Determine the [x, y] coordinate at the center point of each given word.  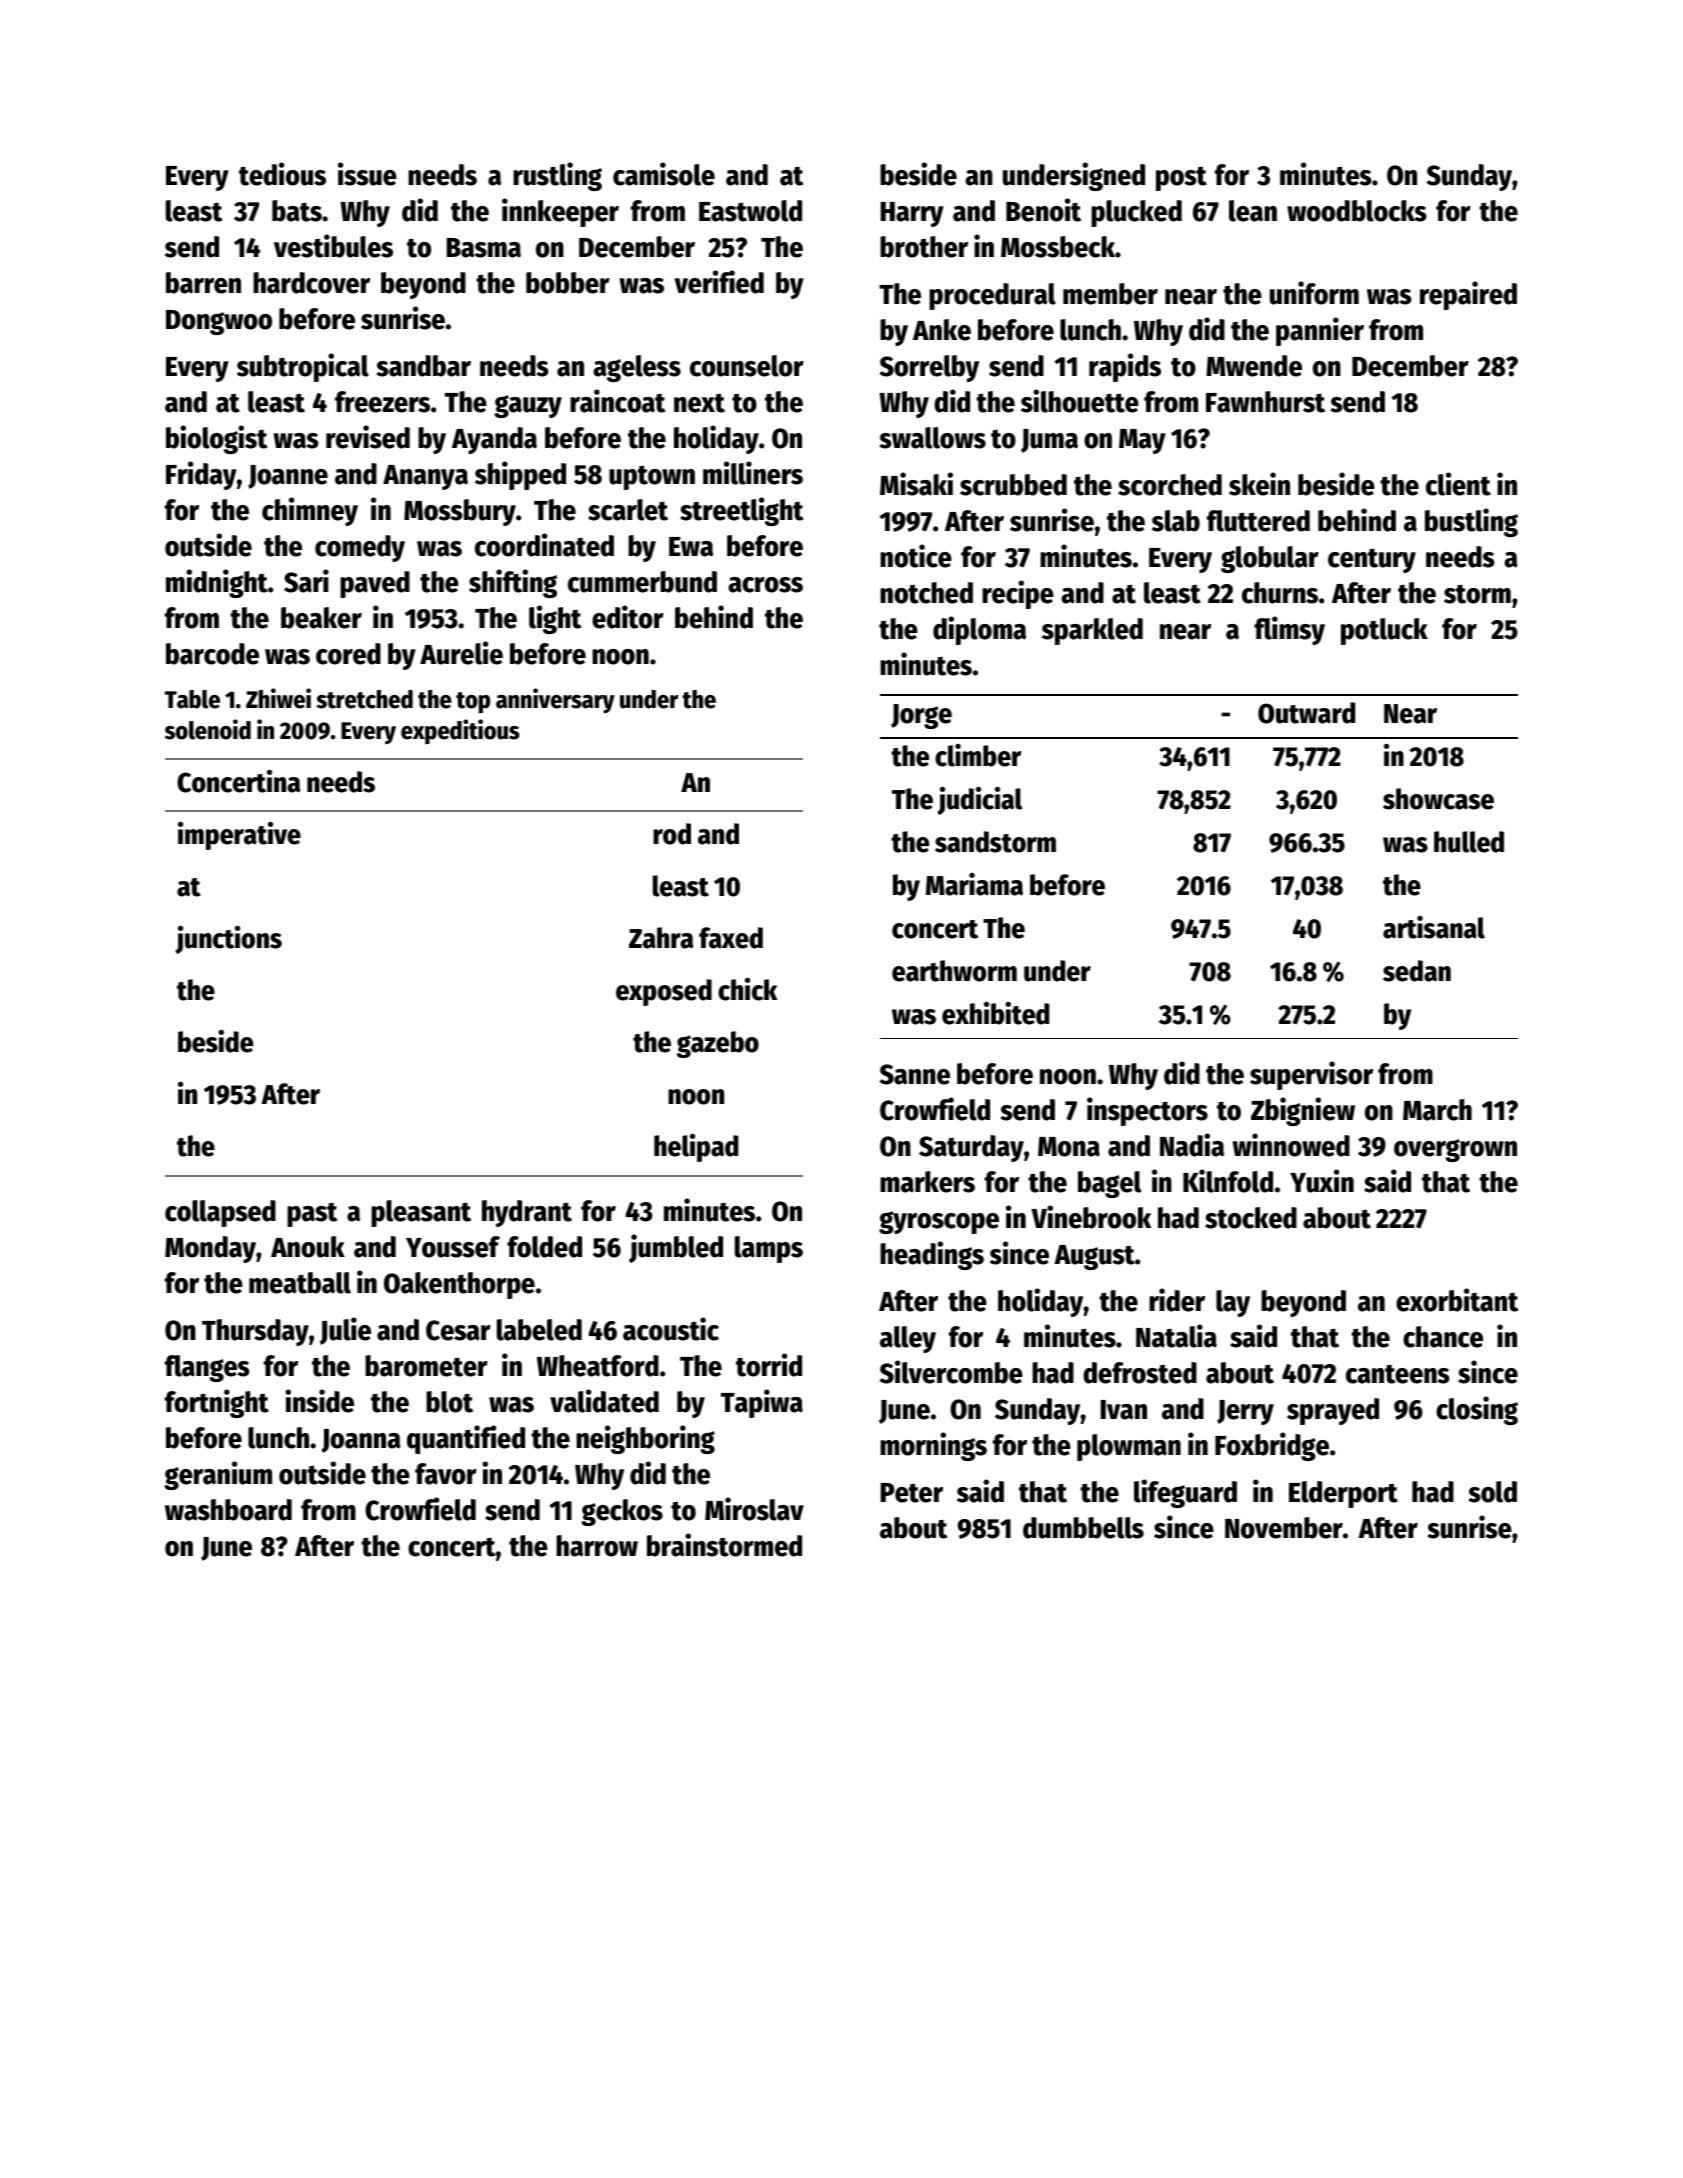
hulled [1469, 842]
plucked [1136, 213]
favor [446, 1474]
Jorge [921, 716]
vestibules [333, 246]
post [1181, 178]
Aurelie [461, 653]
